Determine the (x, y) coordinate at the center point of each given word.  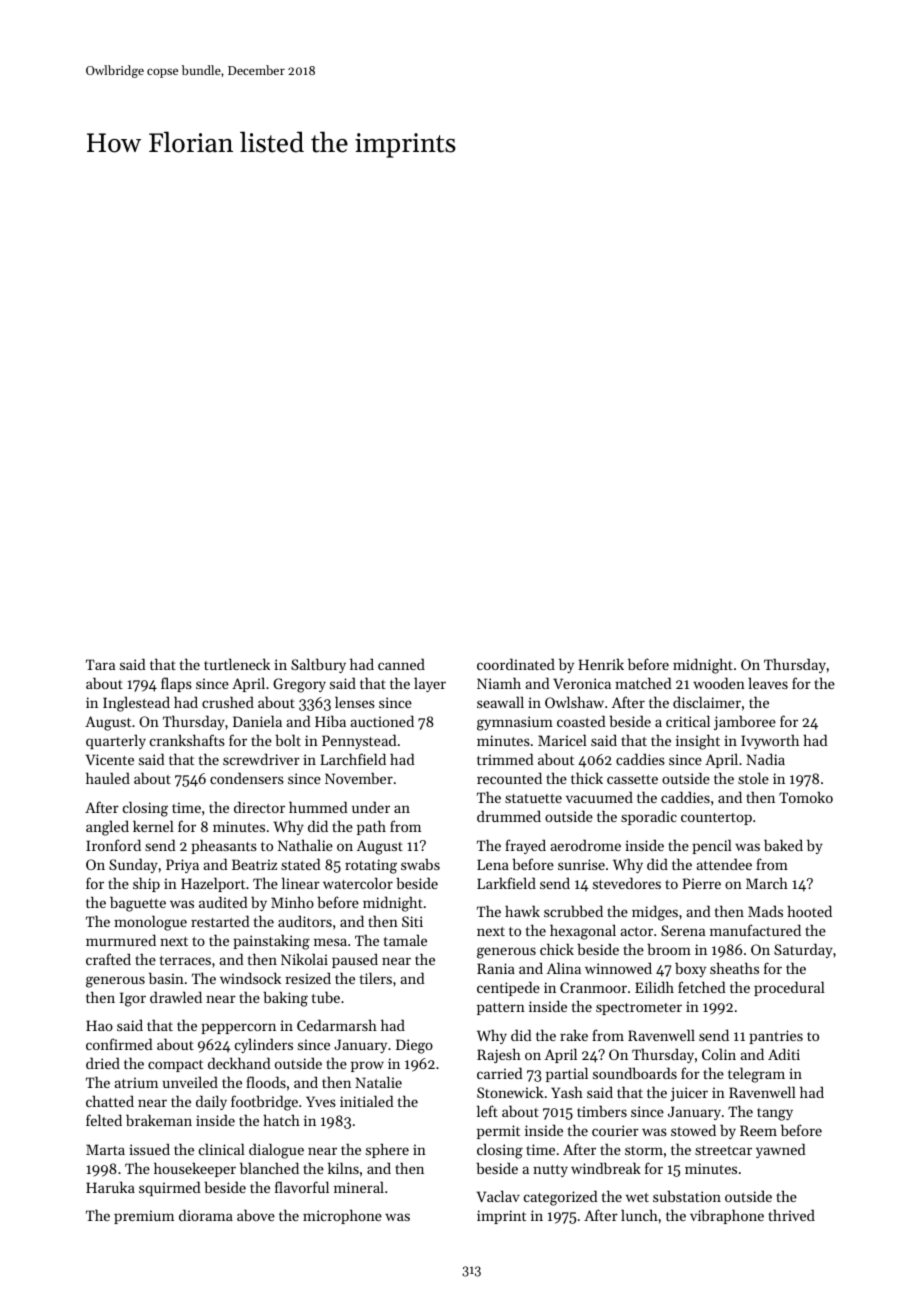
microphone (342, 1216)
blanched (269, 1168)
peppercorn (238, 1028)
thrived (791, 1215)
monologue (150, 923)
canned (401, 664)
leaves (768, 683)
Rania (496, 968)
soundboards (635, 1073)
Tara (100, 664)
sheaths (734, 968)
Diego (414, 1046)
